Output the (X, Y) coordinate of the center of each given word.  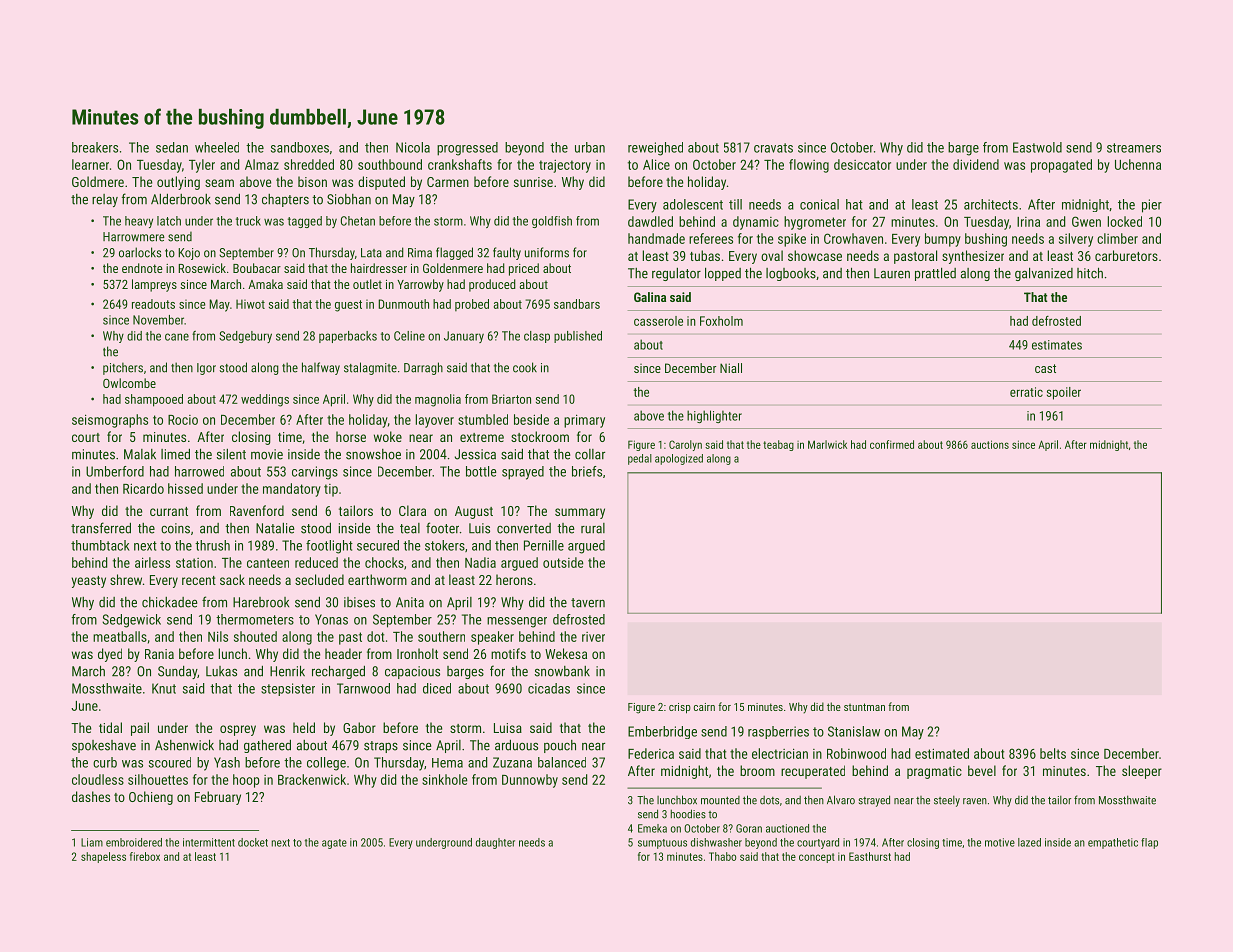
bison (312, 181)
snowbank (562, 671)
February (218, 798)
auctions (990, 444)
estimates (1057, 345)
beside (531, 419)
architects (991, 204)
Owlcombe (129, 383)
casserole (658, 321)
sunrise (533, 182)
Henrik (287, 671)
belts (1053, 753)
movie (267, 454)
